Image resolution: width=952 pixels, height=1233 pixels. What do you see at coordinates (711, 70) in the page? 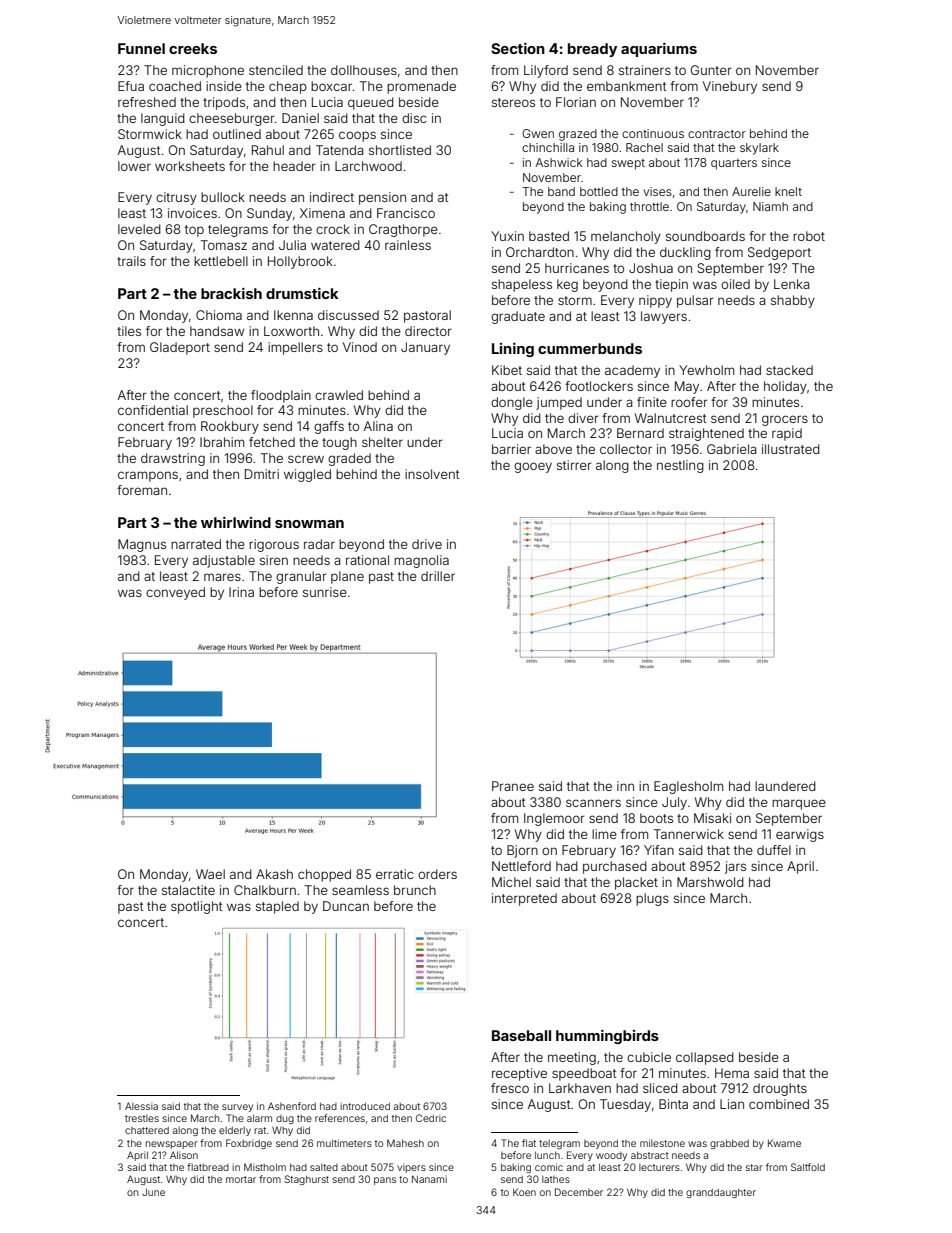
I see `Gunter` at bounding box center [711, 70].
